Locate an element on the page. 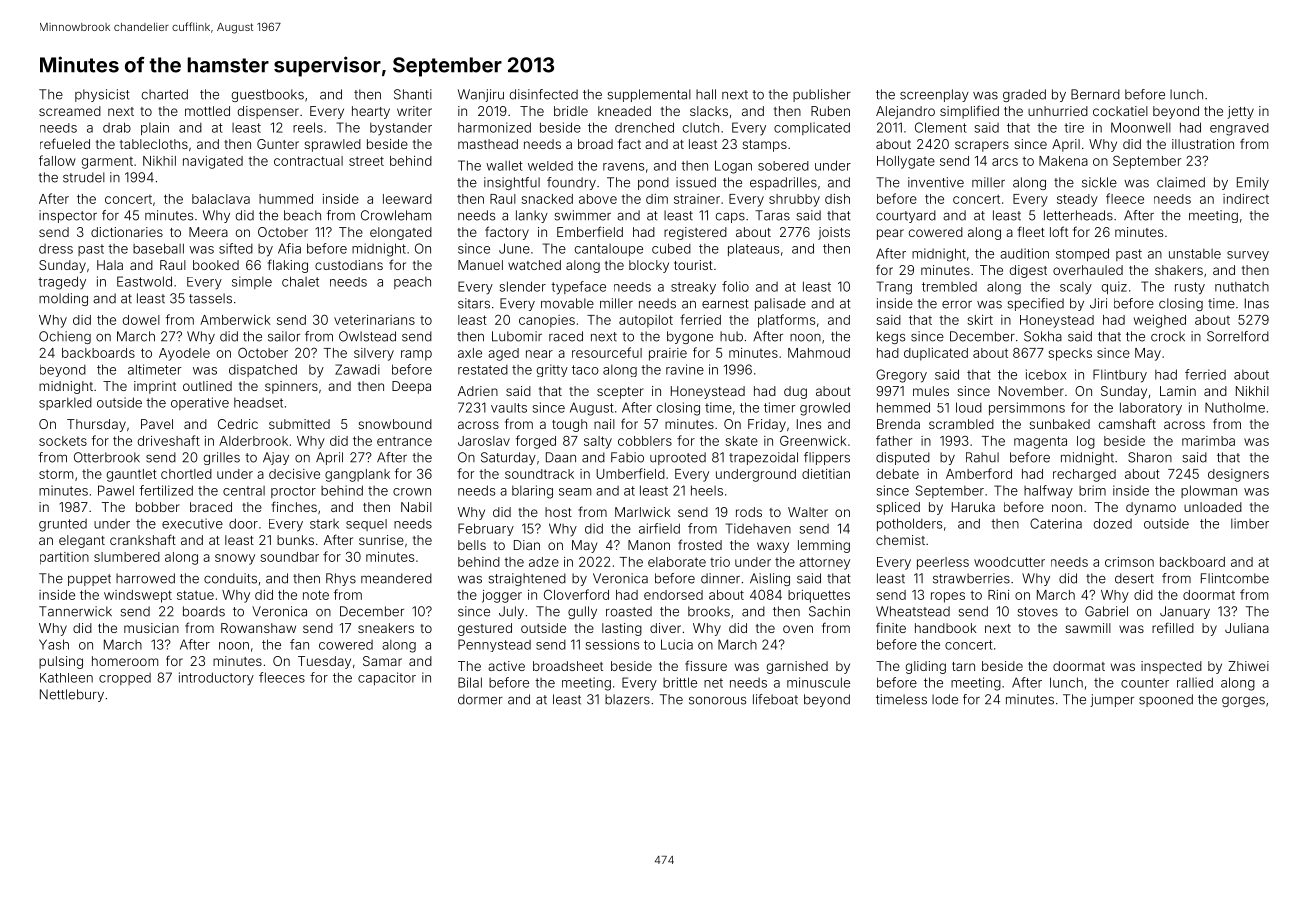  dormer is located at coordinates (480, 699).
